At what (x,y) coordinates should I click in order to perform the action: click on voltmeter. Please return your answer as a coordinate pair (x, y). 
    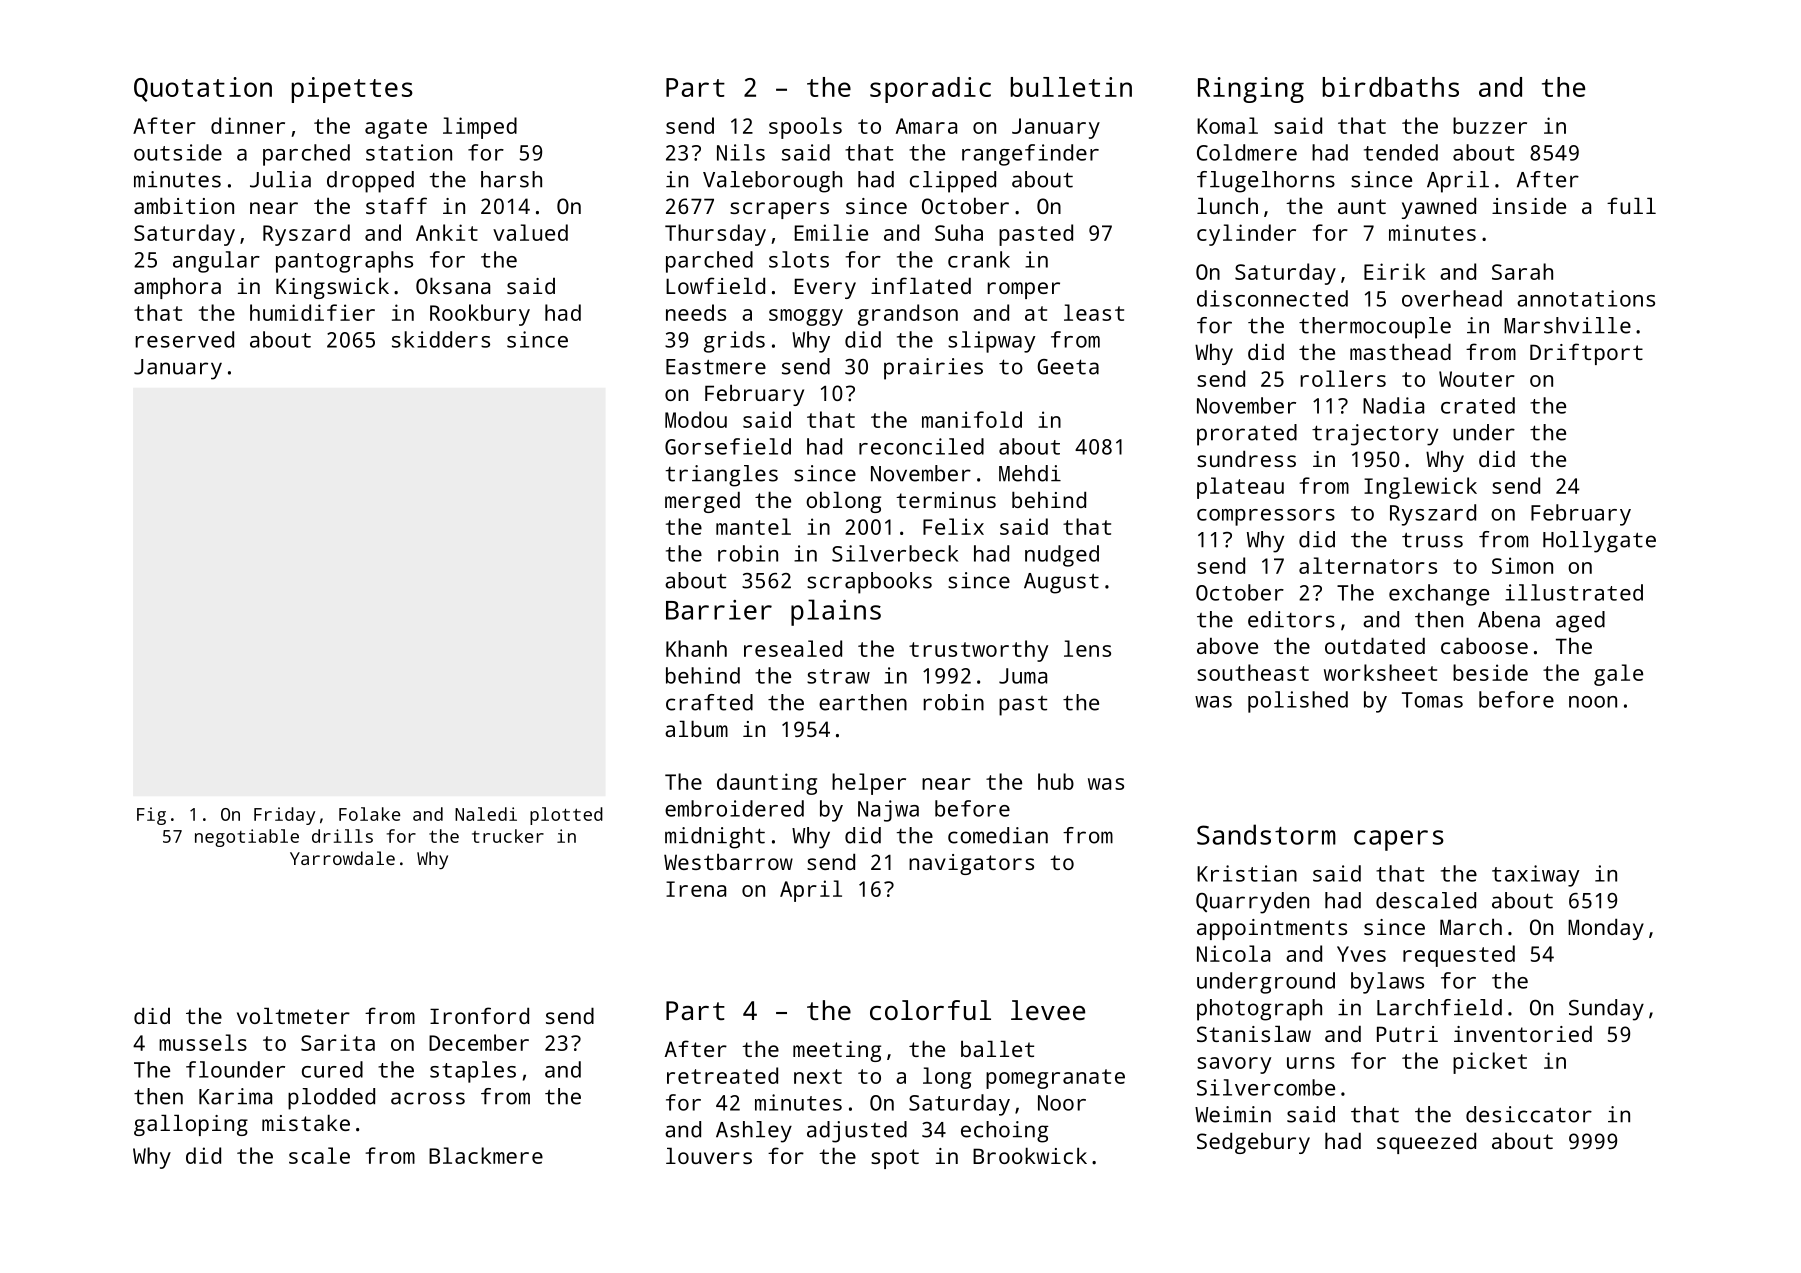
    Looking at the image, I should click on (293, 1015).
